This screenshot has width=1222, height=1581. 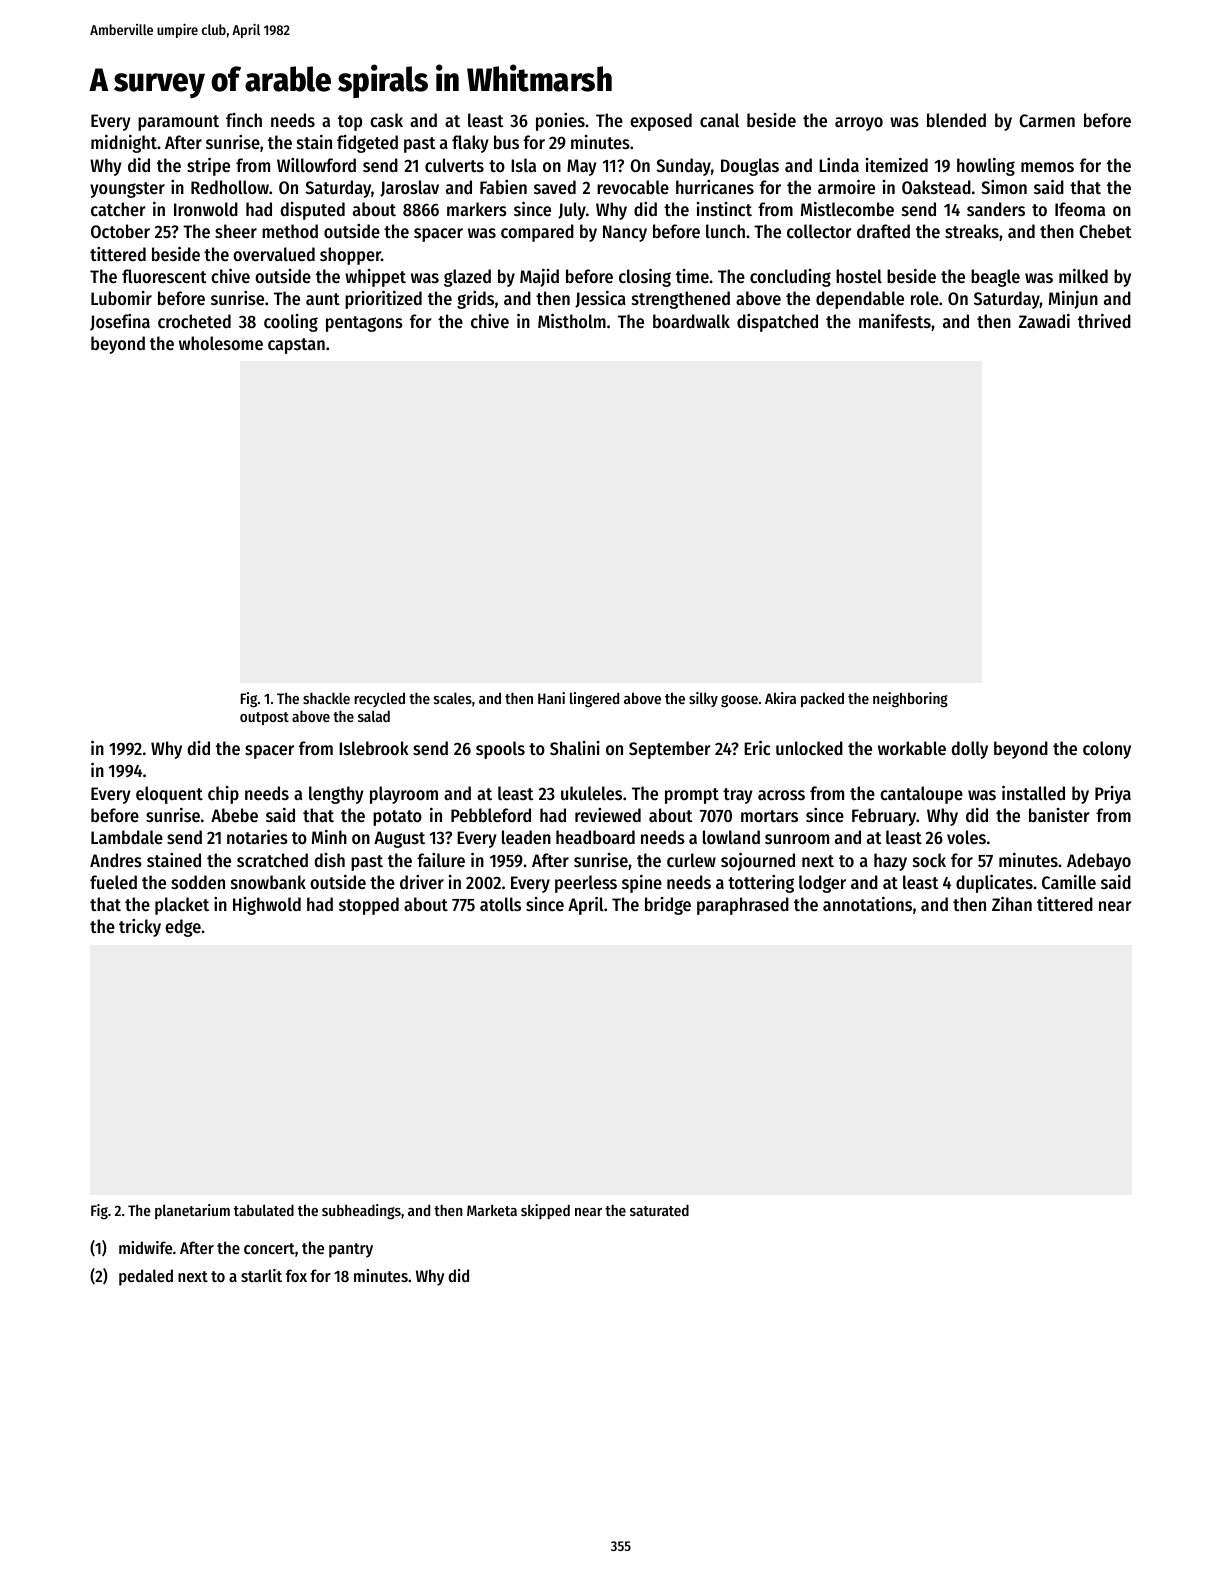 What do you see at coordinates (369, 906) in the screenshot?
I see `stopped` at bounding box center [369, 906].
